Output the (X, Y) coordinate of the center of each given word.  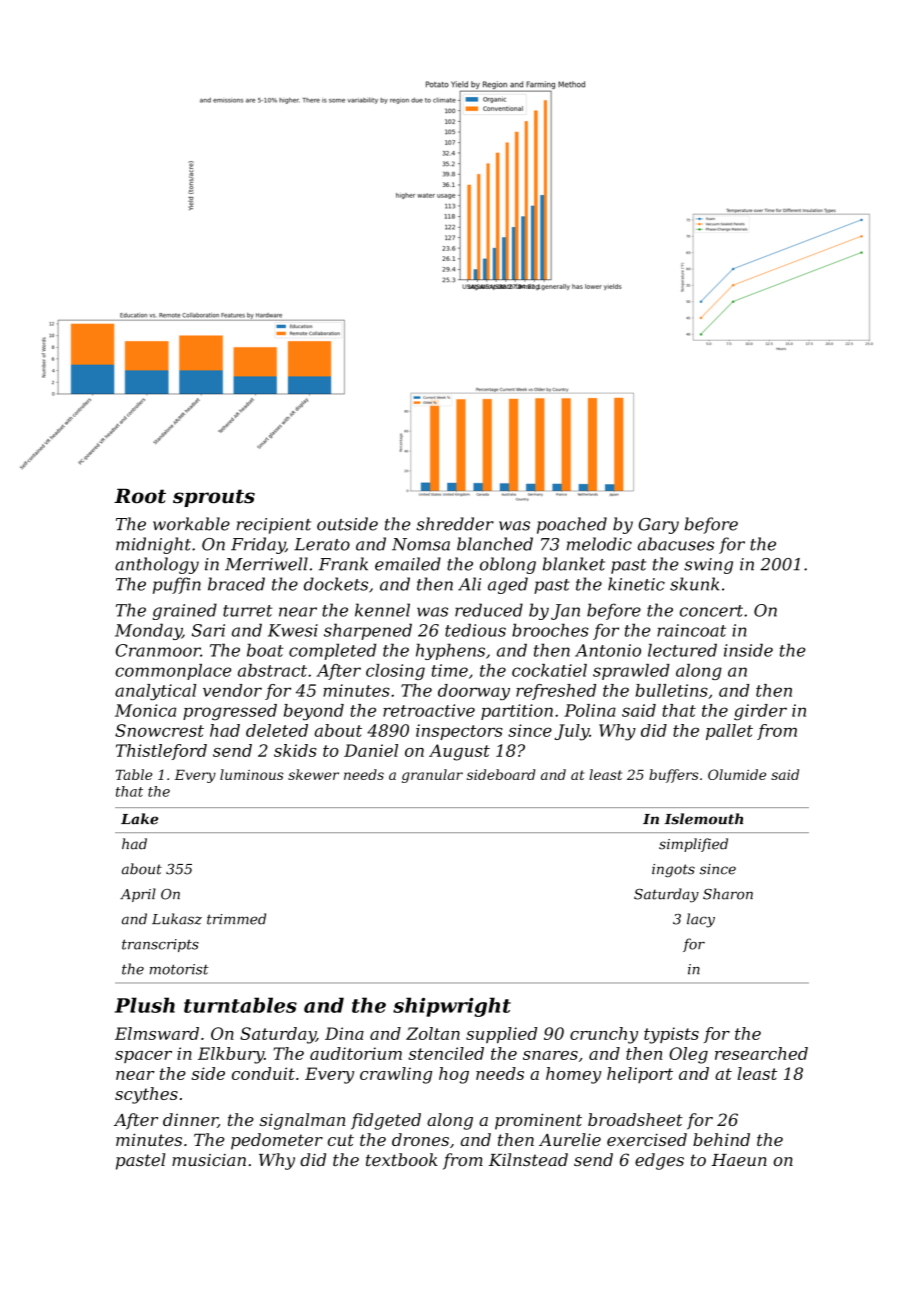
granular (432, 776)
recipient (274, 526)
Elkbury (231, 1055)
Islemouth (703, 819)
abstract (272, 670)
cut (341, 1140)
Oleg (688, 1055)
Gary (659, 526)
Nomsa (421, 544)
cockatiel (549, 670)
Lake (139, 819)
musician (209, 1160)
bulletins (672, 690)
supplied (501, 1035)
